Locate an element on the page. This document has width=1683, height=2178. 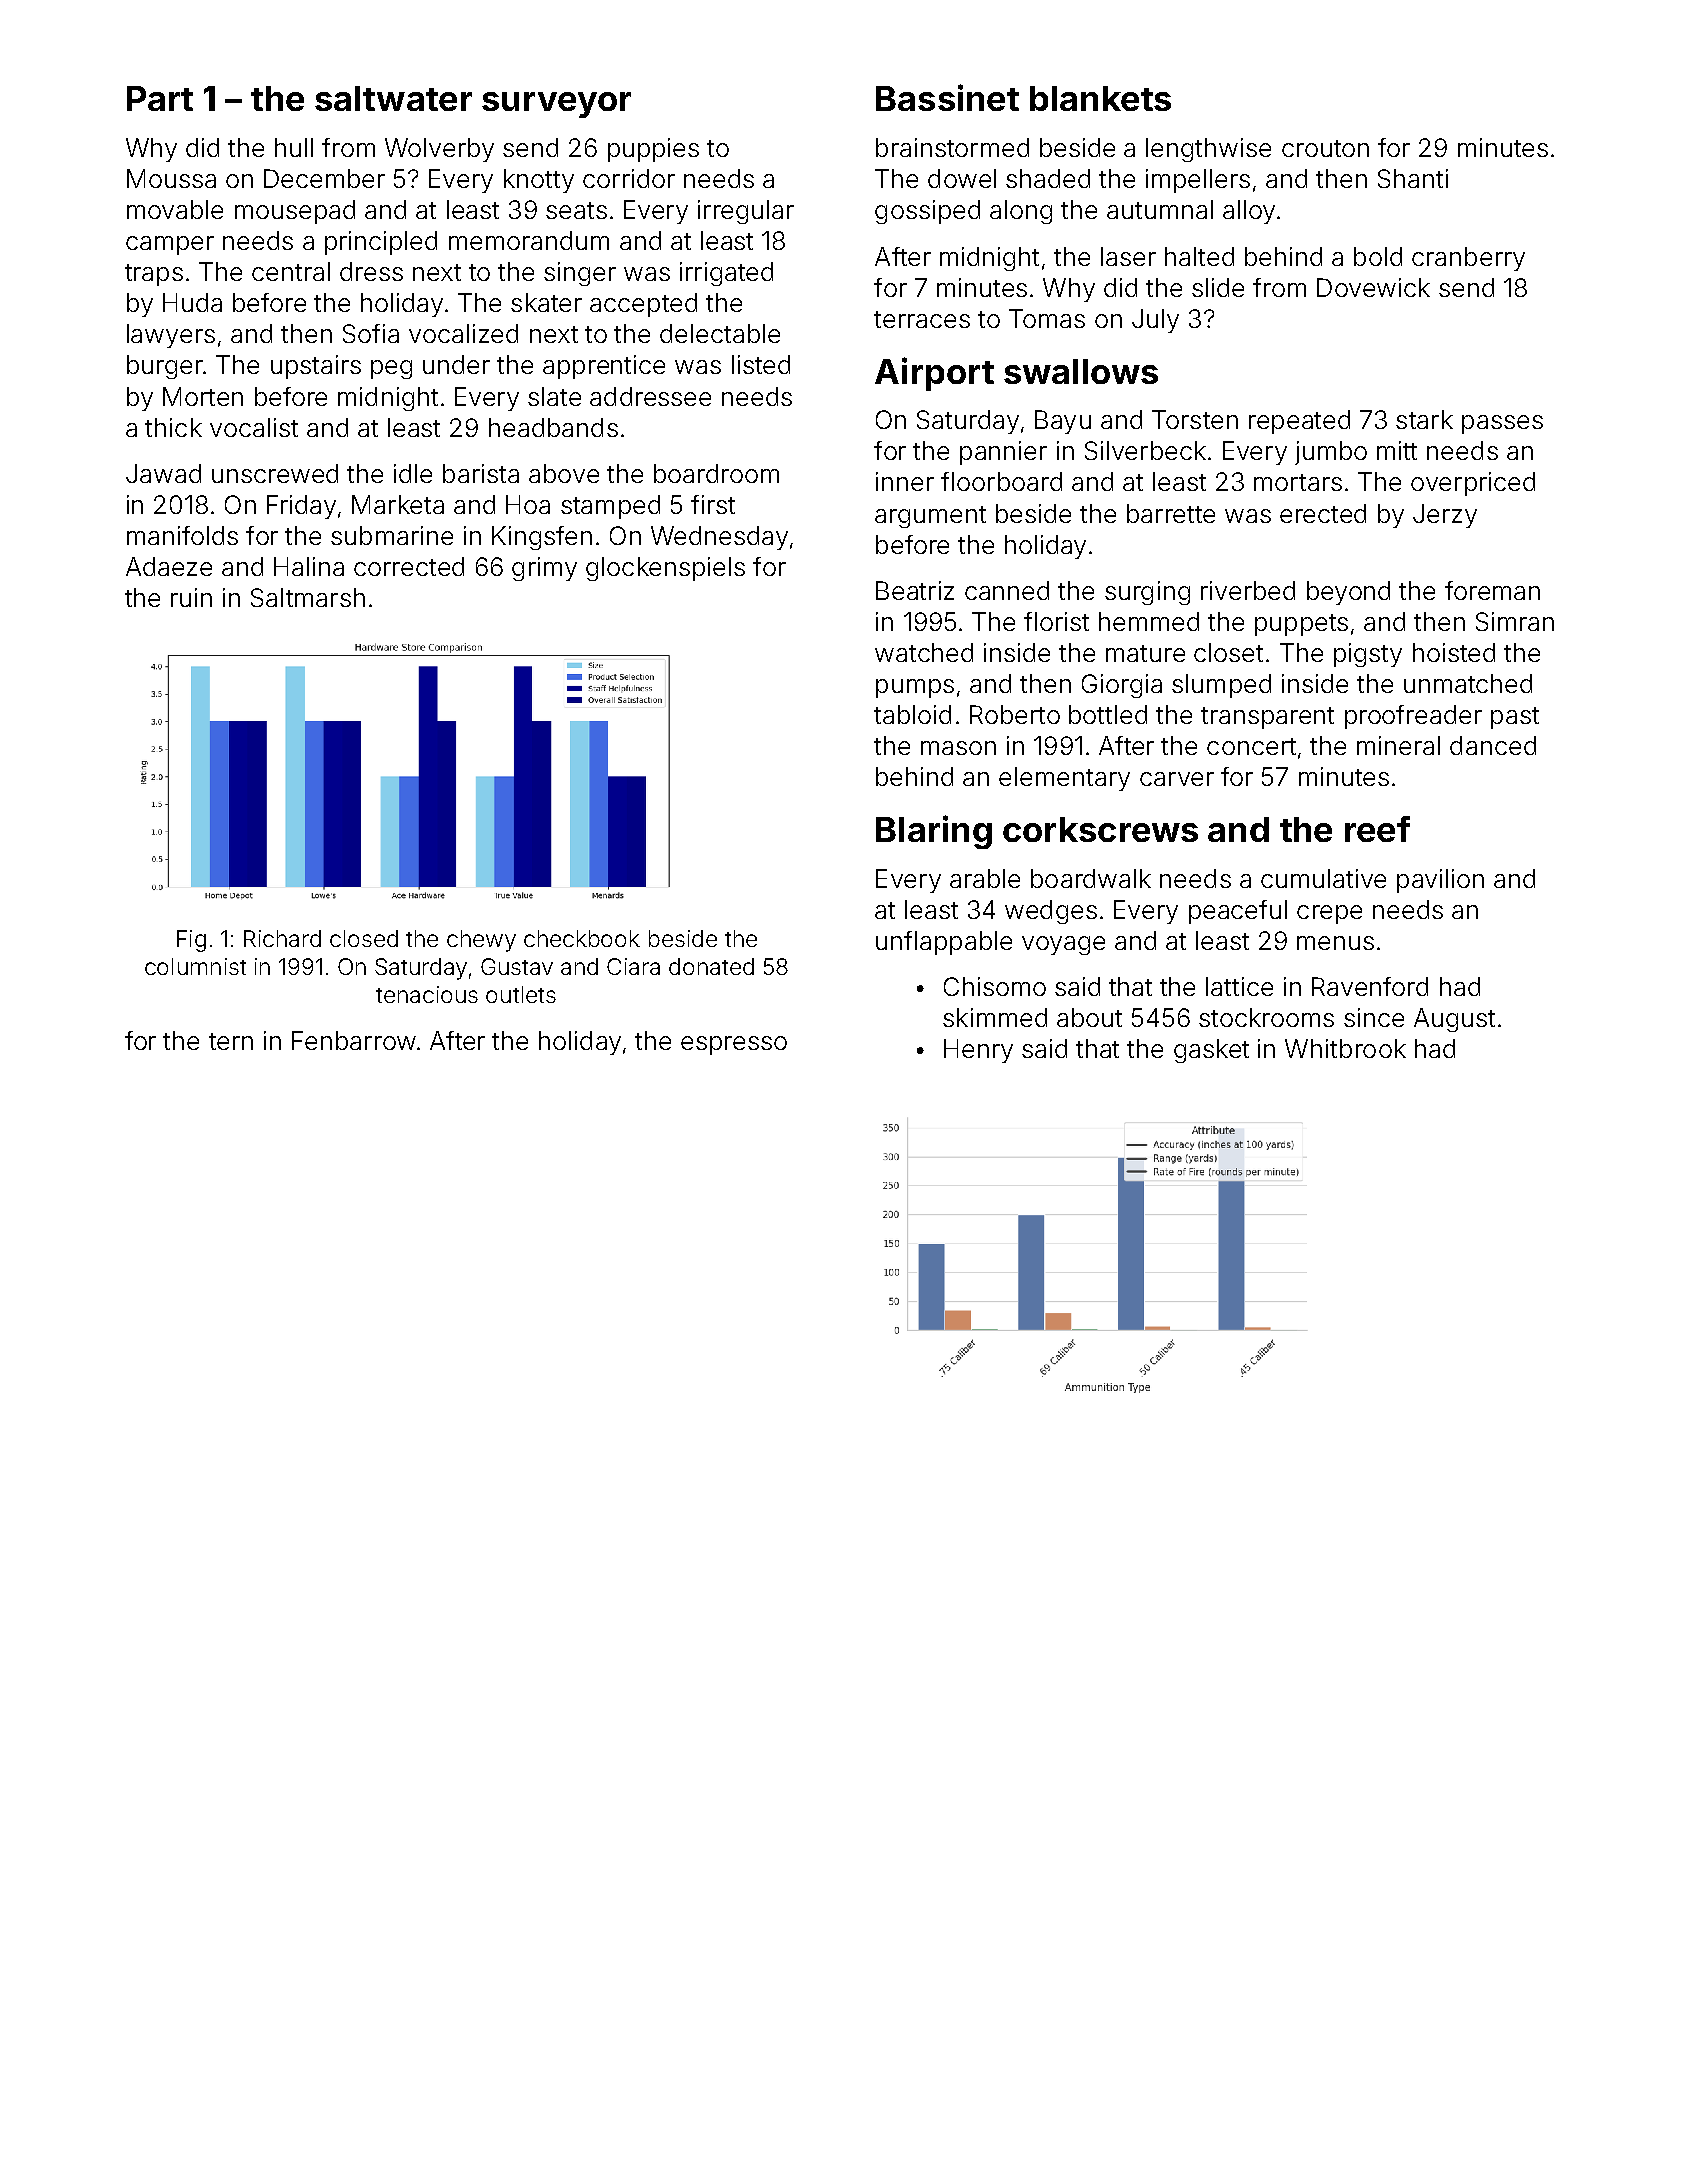
blankets is located at coordinates (1100, 98).
